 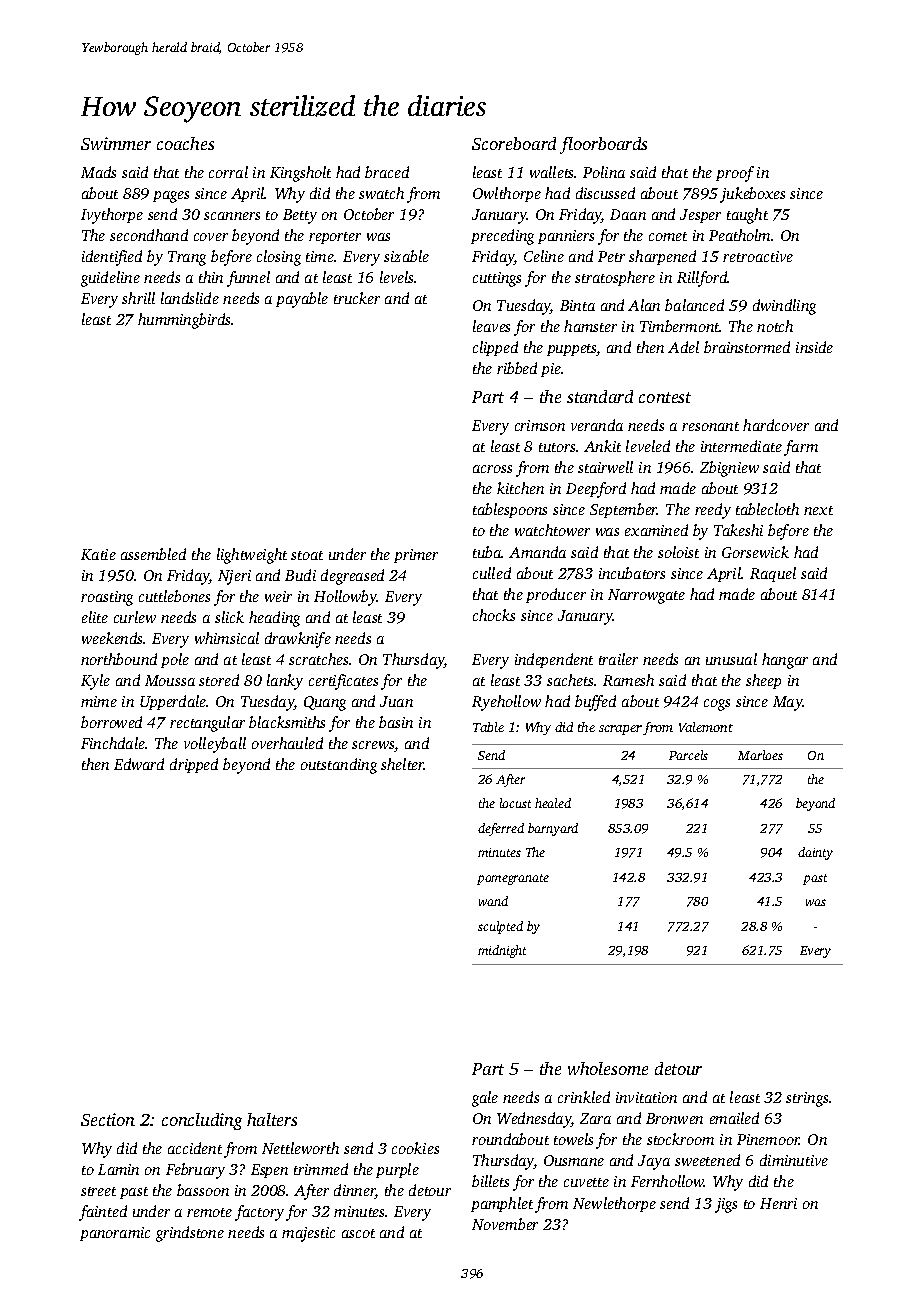 What do you see at coordinates (352, 577) in the screenshot?
I see `degreased` at bounding box center [352, 577].
